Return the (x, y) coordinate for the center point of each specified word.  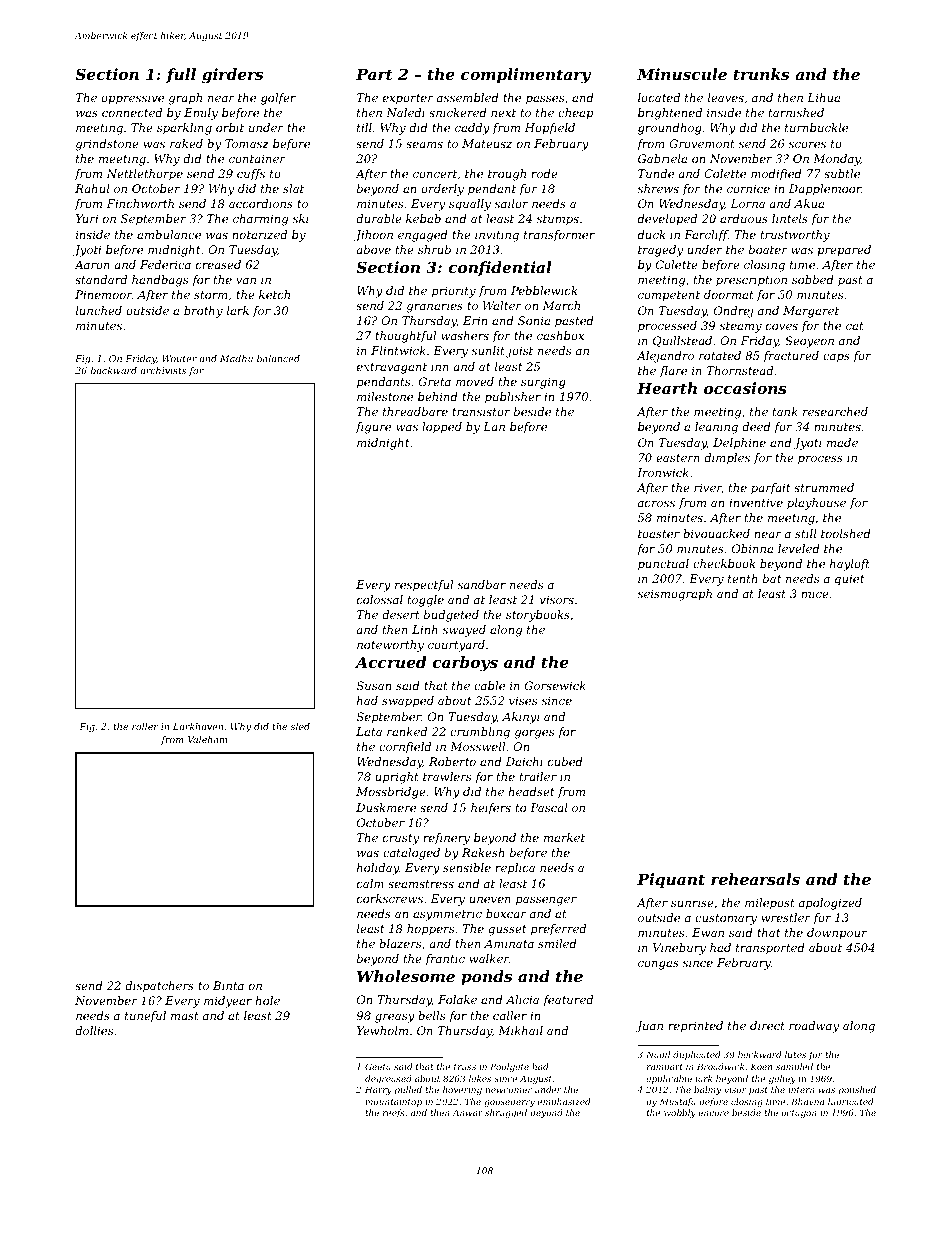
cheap (575, 114)
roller (145, 726)
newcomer (508, 1090)
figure (373, 428)
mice (815, 593)
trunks (761, 74)
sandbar (482, 584)
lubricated (850, 1101)
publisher (513, 398)
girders (232, 76)
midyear (228, 1002)
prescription (751, 281)
